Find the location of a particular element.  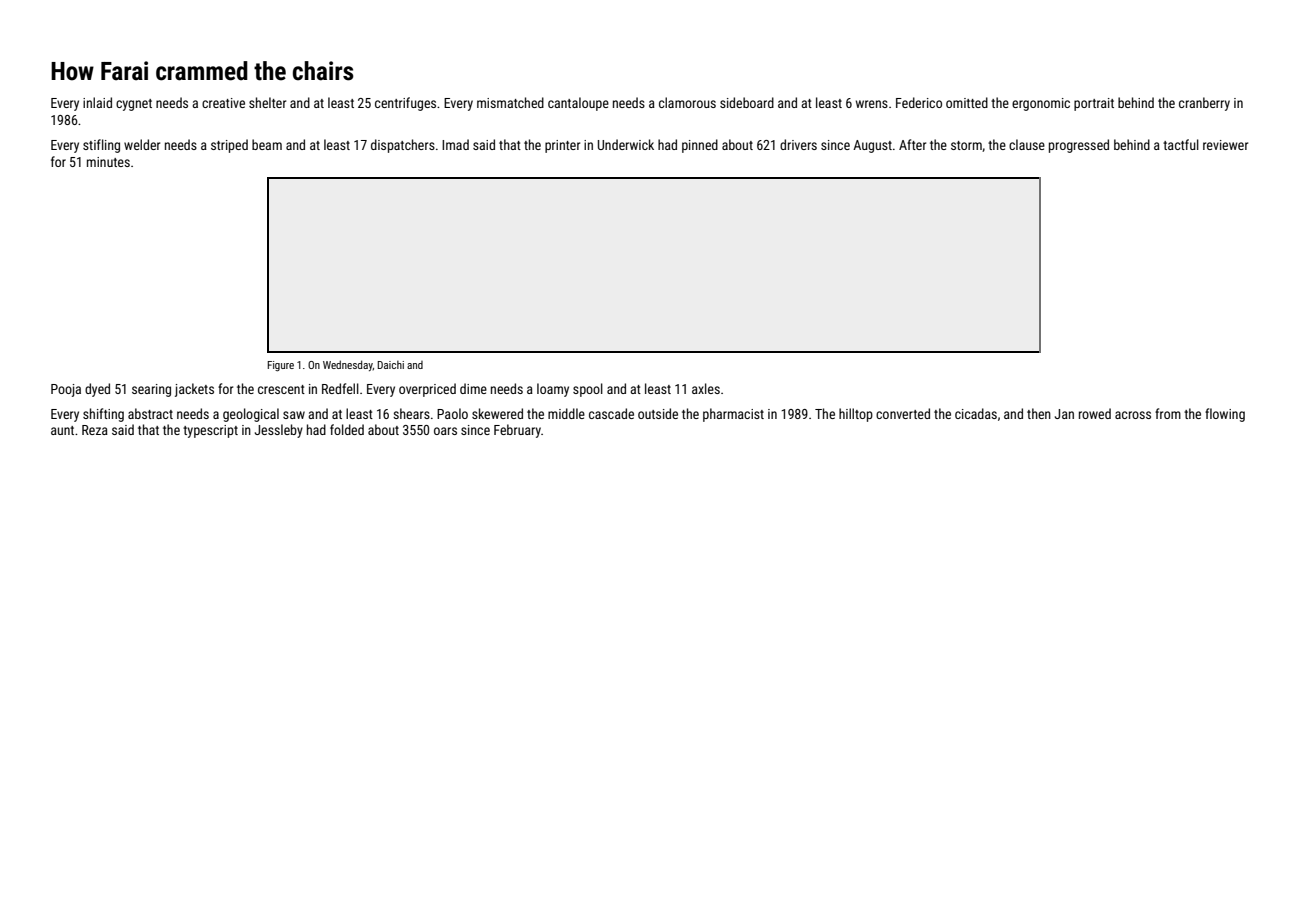

axles is located at coordinates (706, 388).
